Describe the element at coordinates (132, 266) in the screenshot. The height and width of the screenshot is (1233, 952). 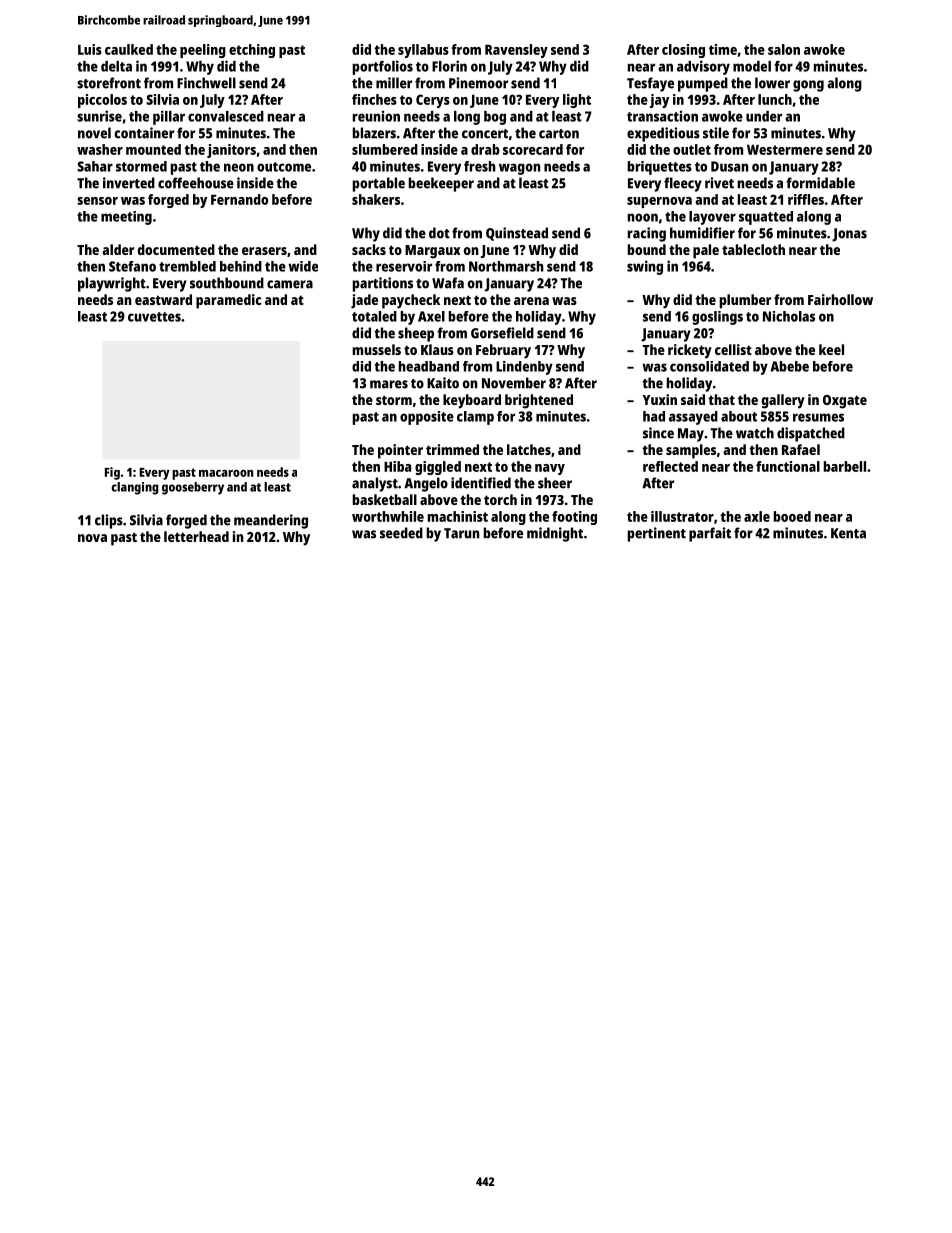
I see `Stefano` at that location.
